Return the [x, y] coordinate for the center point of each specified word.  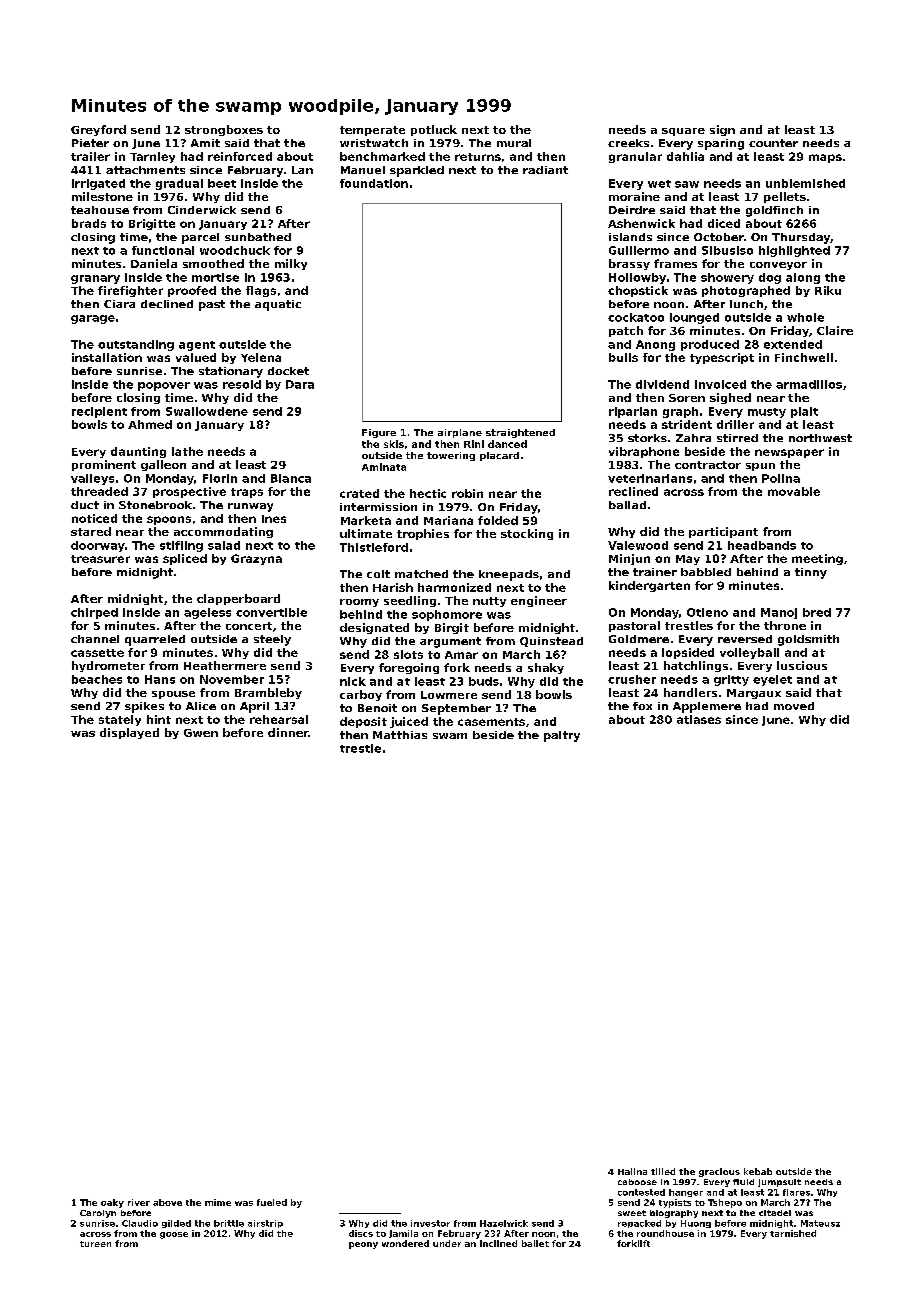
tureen [95, 1244]
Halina [632, 1171]
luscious [802, 665]
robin [467, 493]
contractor [708, 465]
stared [91, 531]
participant [723, 532]
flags [261, 291]
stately [120, 720]
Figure [379, 433]
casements [491, 722]
